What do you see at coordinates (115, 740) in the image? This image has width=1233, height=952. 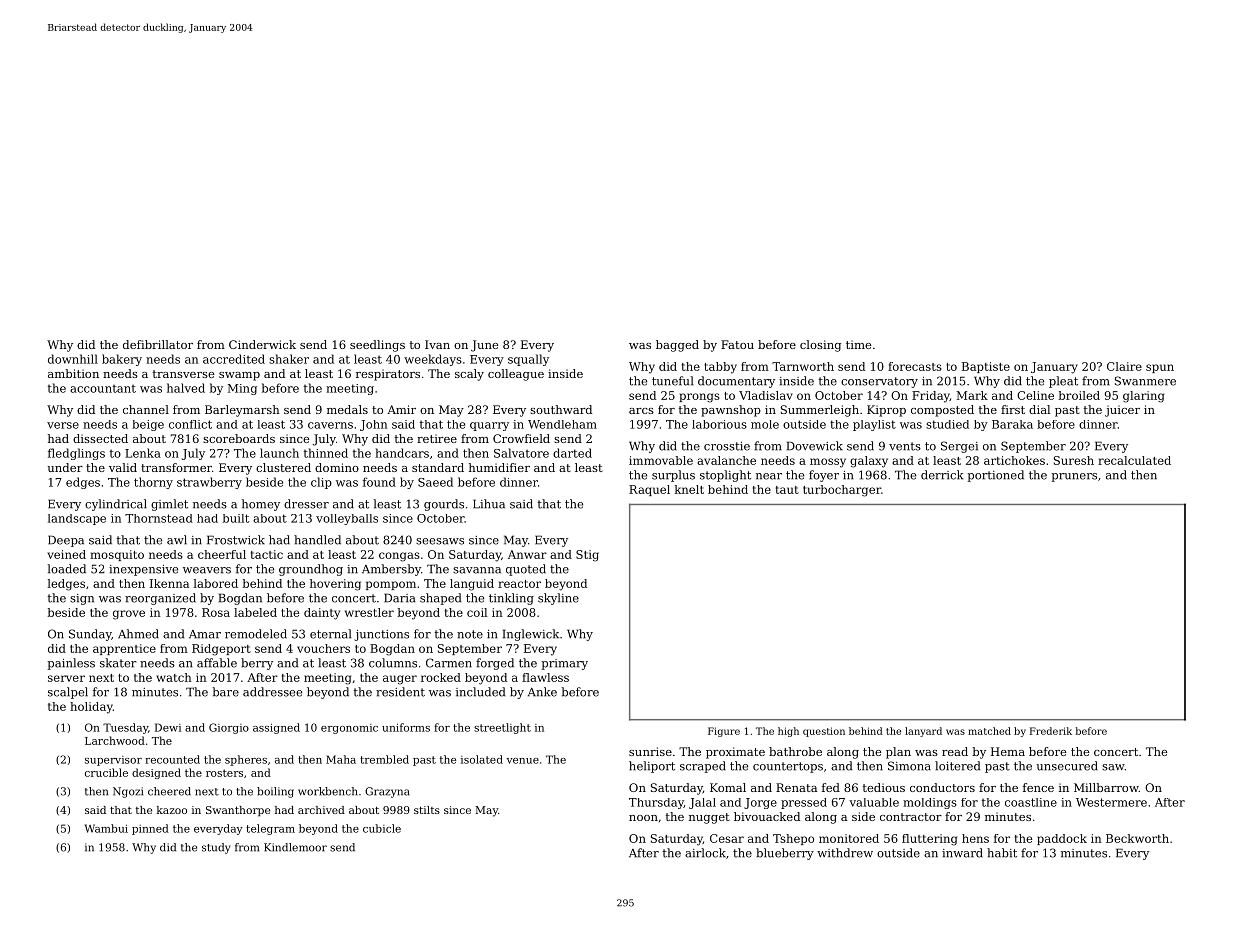 I see `Larchwood` at bounding box center [115, 740].
